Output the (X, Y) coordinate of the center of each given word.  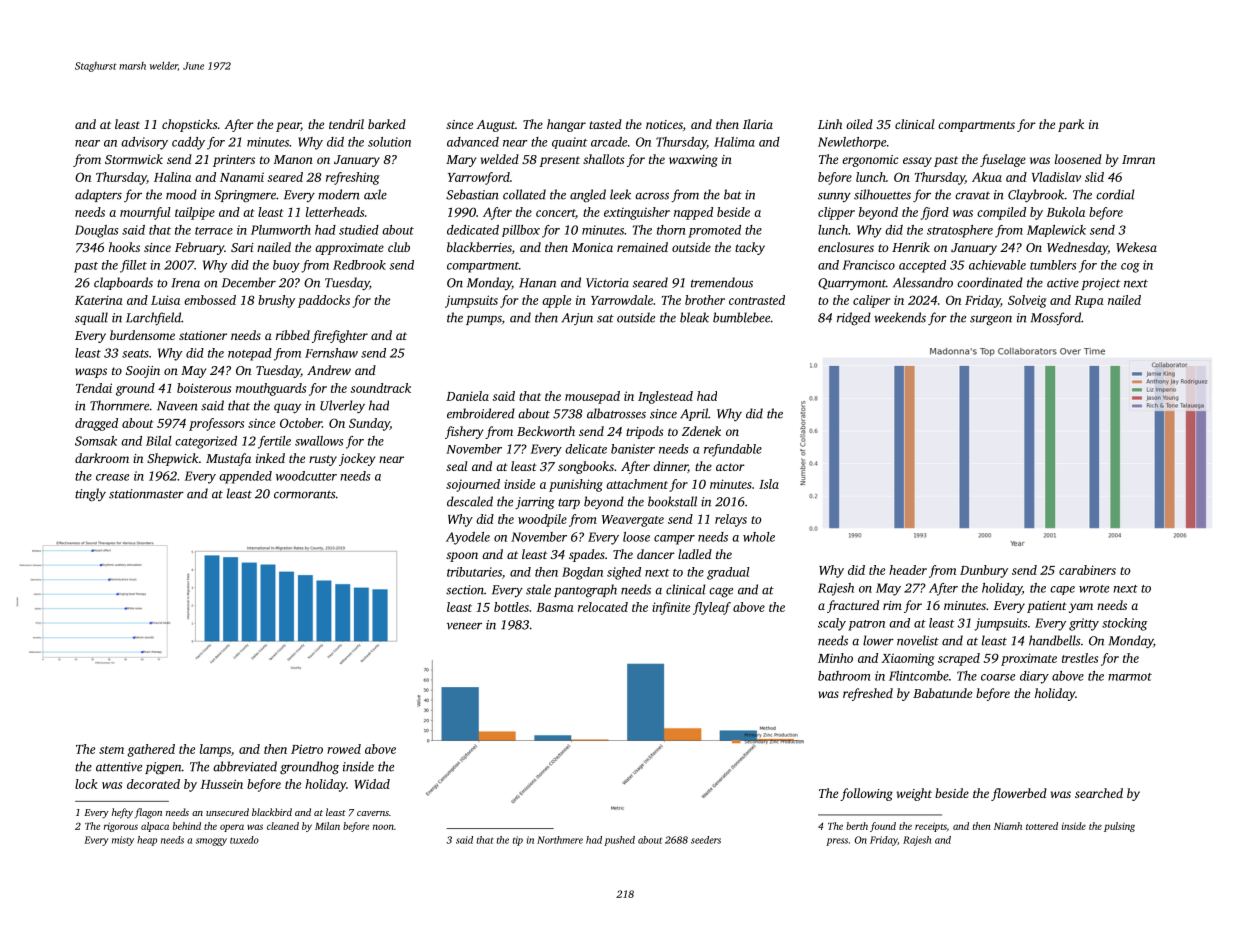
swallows (319, 441)
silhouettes (882, 194)
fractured (853, 606)
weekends (900, 317)
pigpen (163, 768)
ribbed (293, 335)
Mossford (1056, 318)
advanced (473, 142)
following (866, 794)
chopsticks (189, 125)
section (465, 590)
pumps (484, 320)
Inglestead (665, 397)
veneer (464, 626)
